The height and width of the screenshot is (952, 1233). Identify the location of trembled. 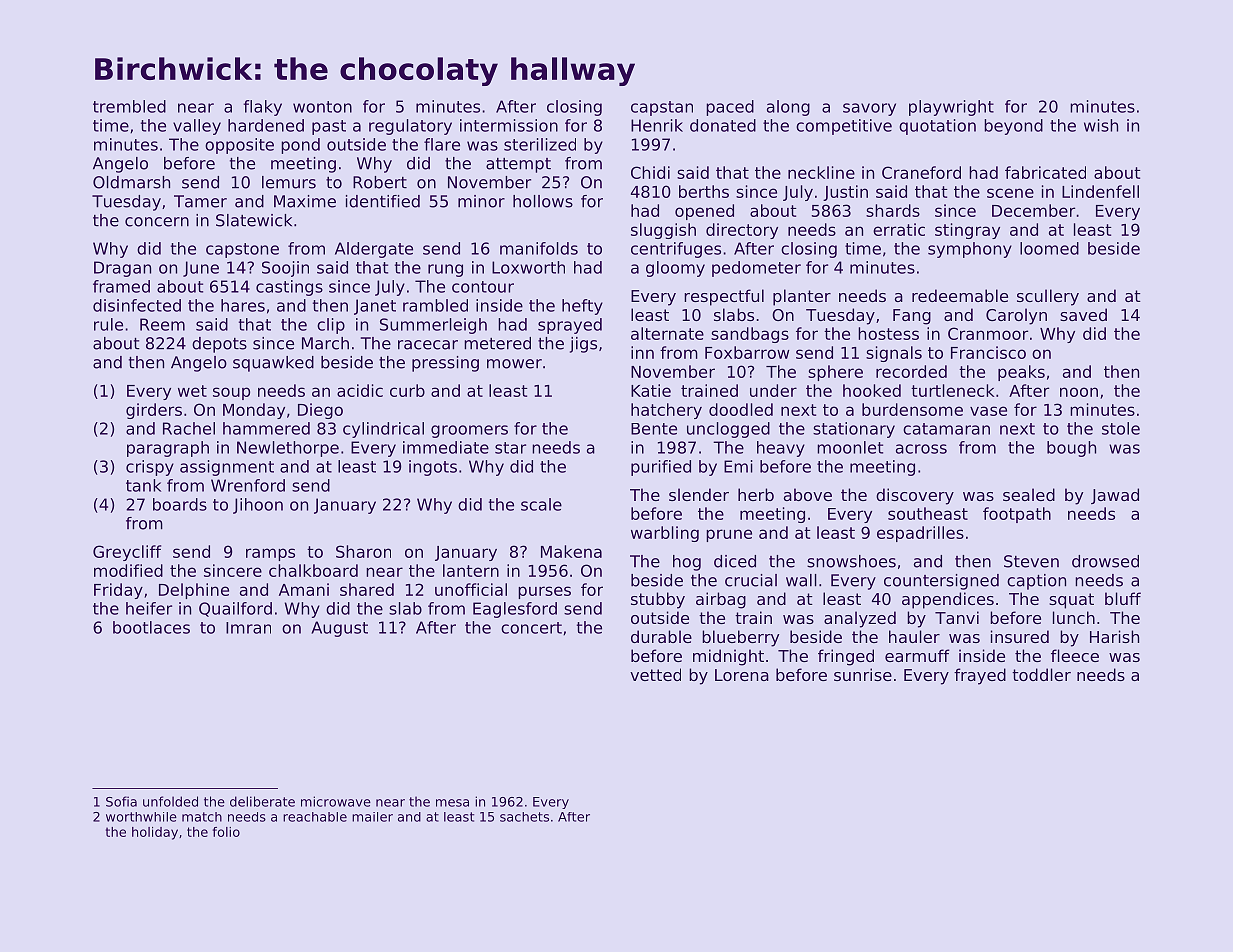
(129, 106).
